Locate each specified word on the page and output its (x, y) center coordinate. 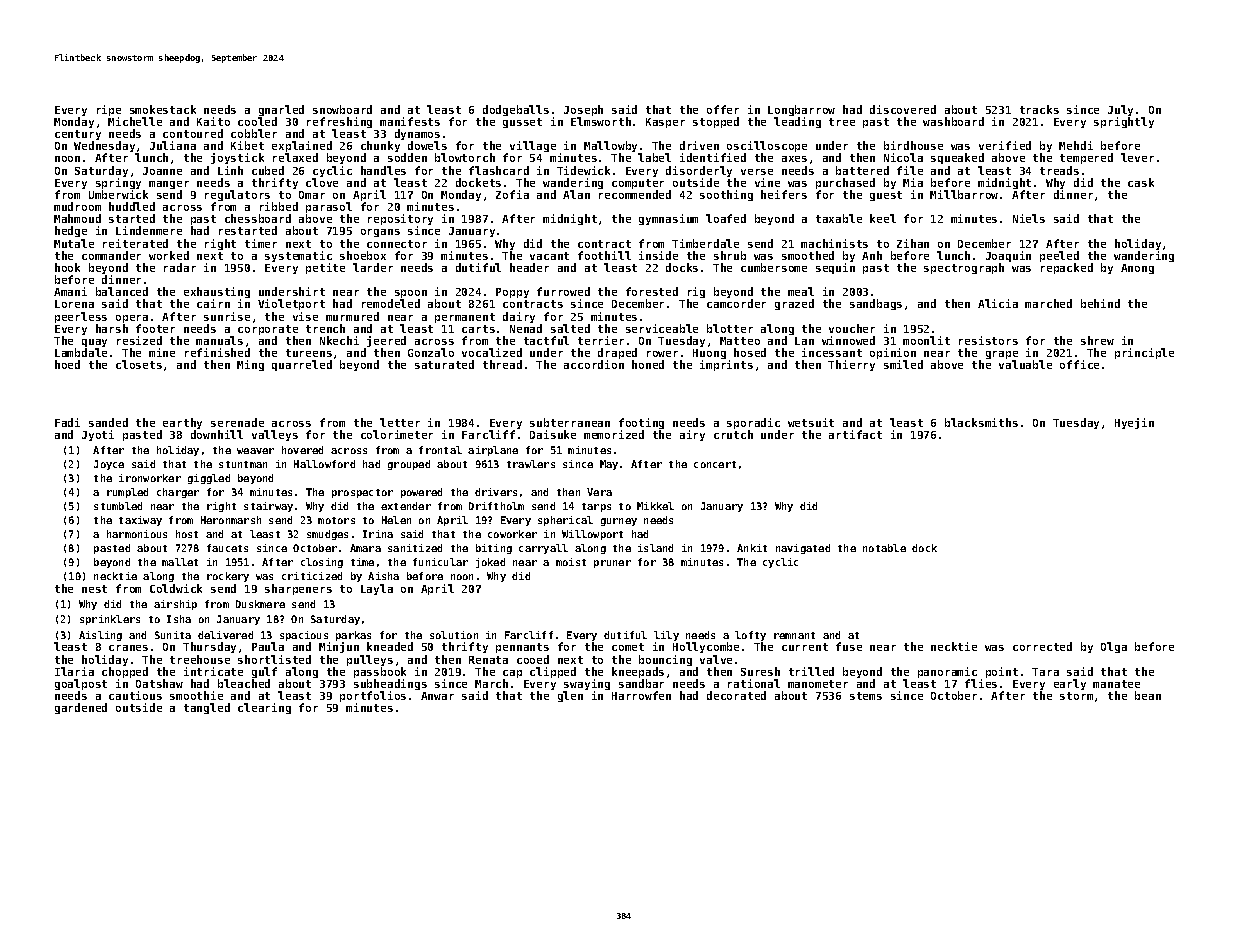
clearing (264, 708)
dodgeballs (516, 110)
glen (570, 696)
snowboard (342, 109)
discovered (903, 109)
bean (1148, 695)
